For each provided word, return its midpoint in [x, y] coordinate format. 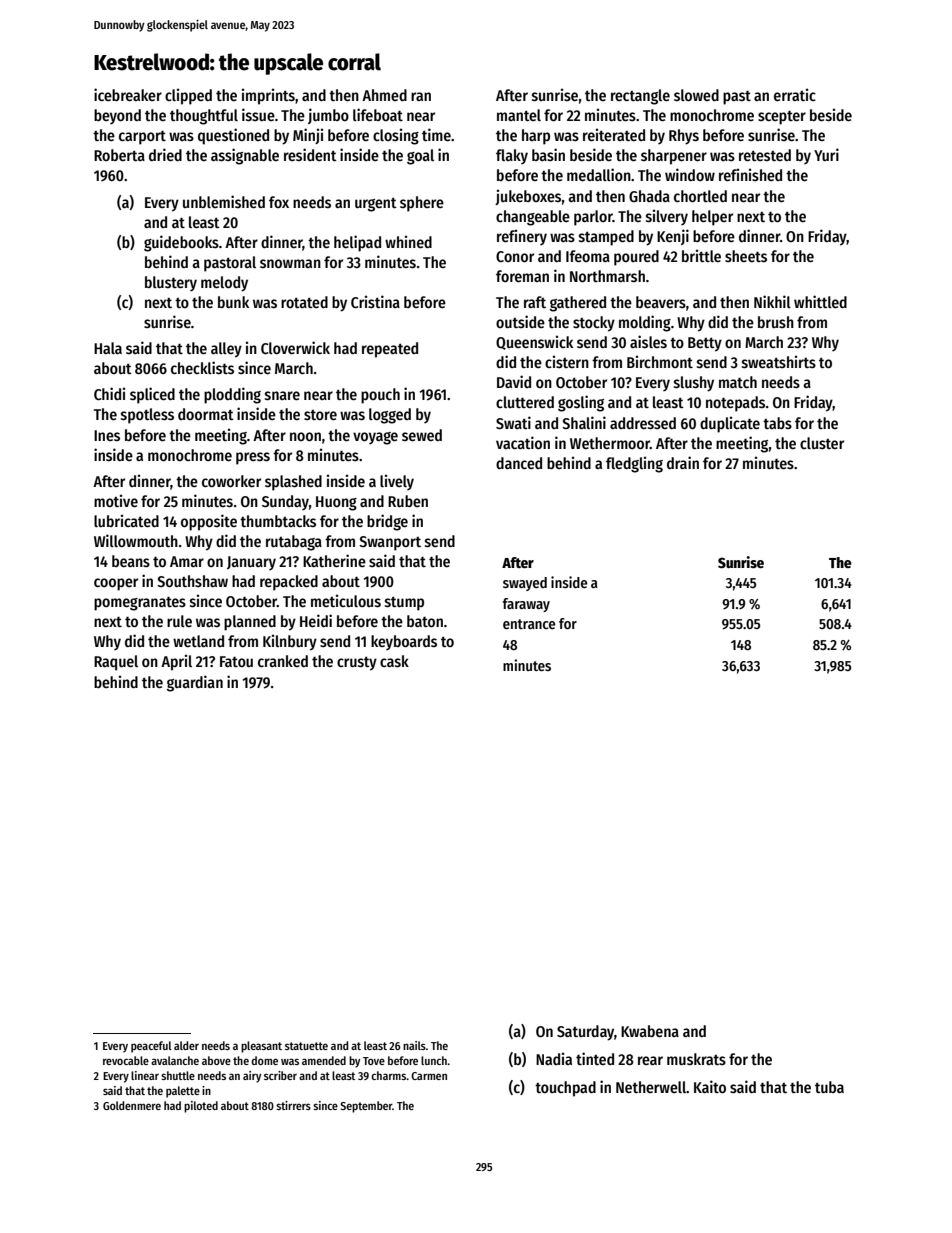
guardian [195, 683]
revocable [126, 1060]
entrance [529, 624]
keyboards [404, 642]
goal [420, 157]
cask [394, 661]
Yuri [826, 154]
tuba [829, 1087]
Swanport [390, 543]
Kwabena [650, 1031]
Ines [107, 435]
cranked [283, 661]
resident [310, 154]
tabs [777, 423]
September [366, 1107]
